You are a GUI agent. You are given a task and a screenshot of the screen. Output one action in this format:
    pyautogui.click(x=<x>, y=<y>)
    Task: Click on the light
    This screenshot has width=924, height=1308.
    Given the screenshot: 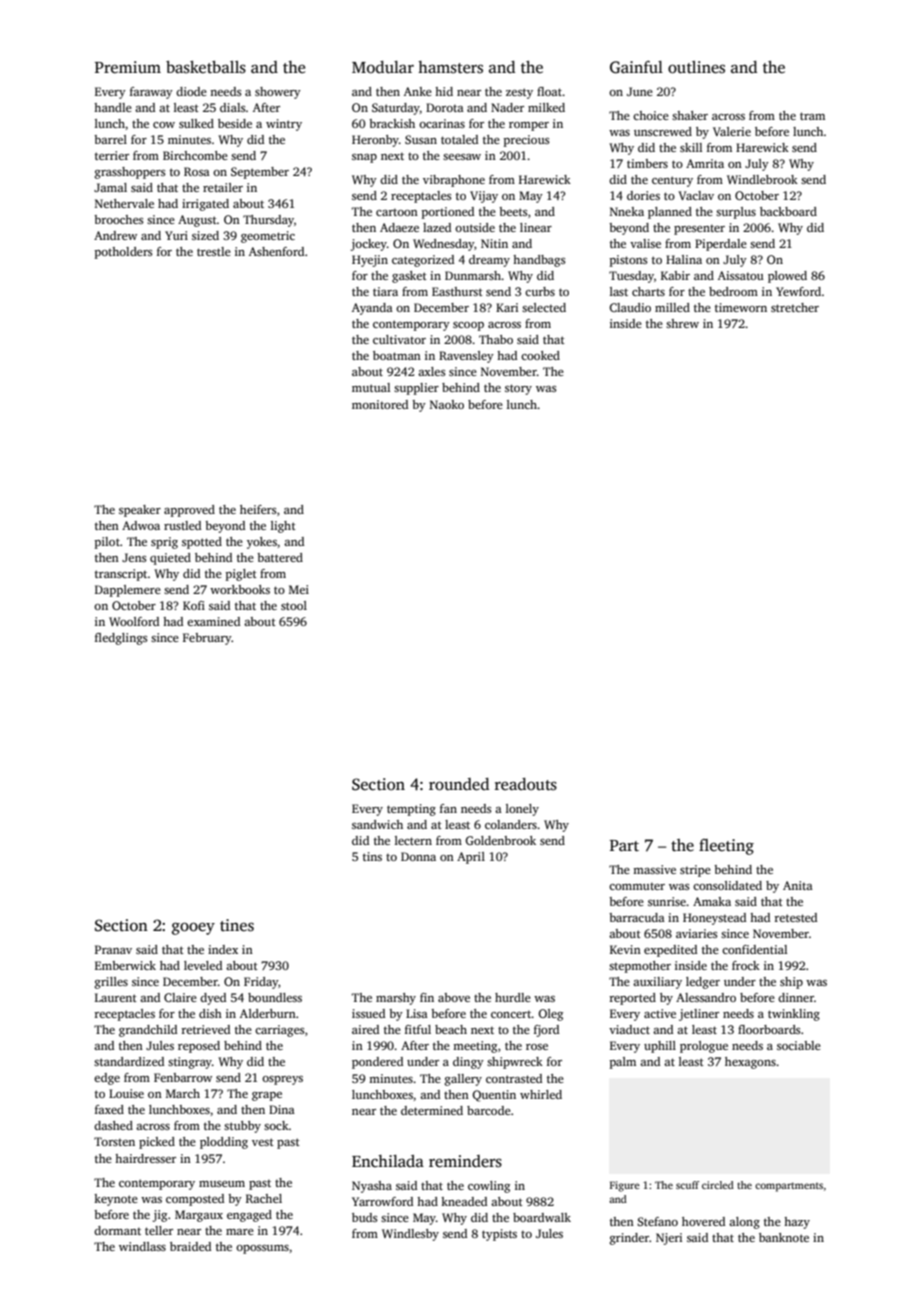 What is the action you would take?
    pyautogui.click(x=283, y=527)
